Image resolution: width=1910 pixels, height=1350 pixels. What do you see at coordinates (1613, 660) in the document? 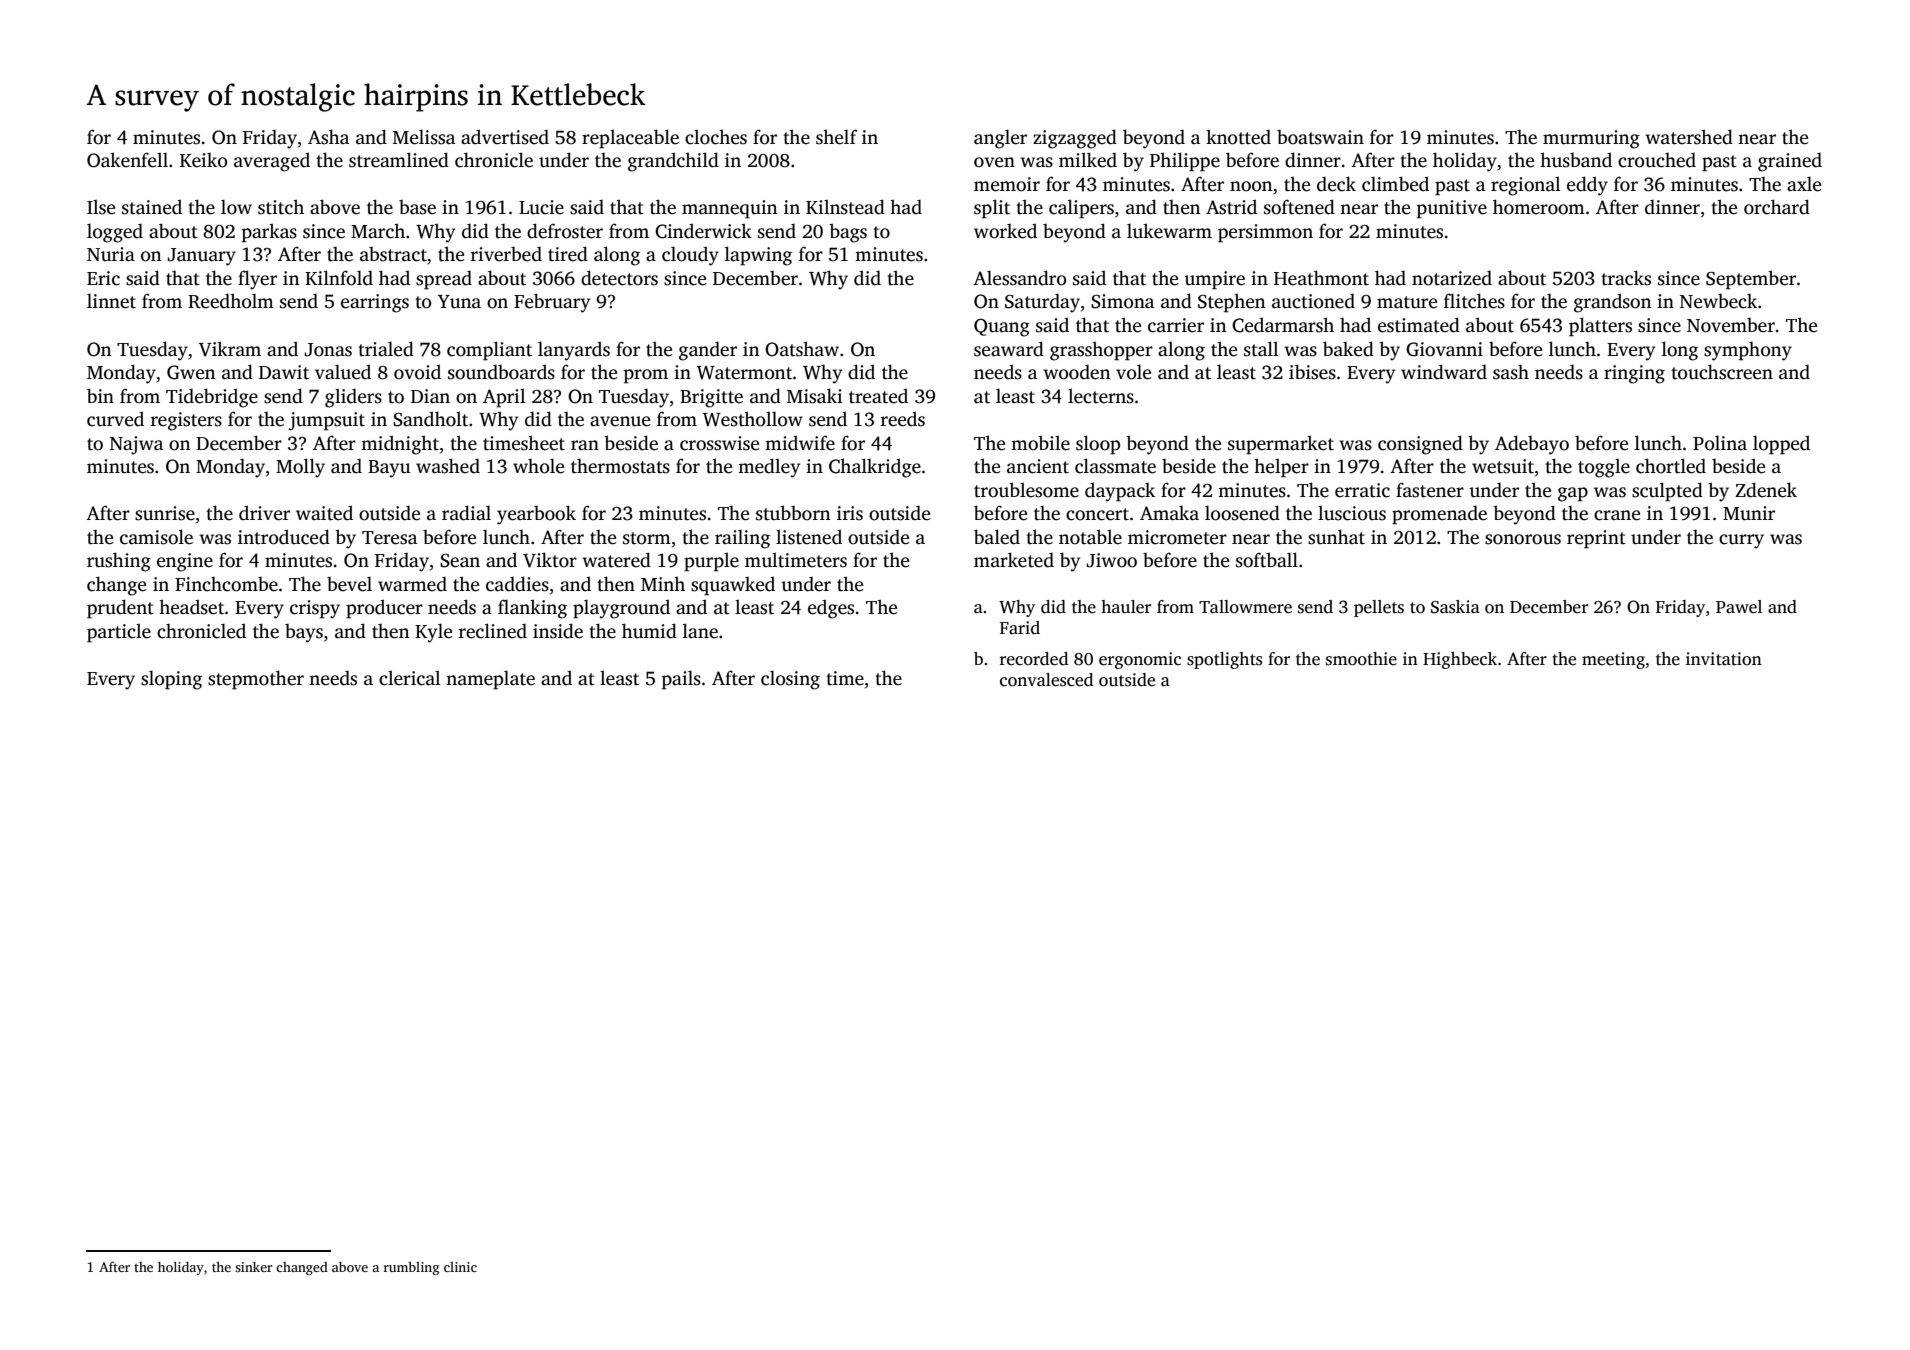
I see `meeting` at bounding box center [1613, 660].
